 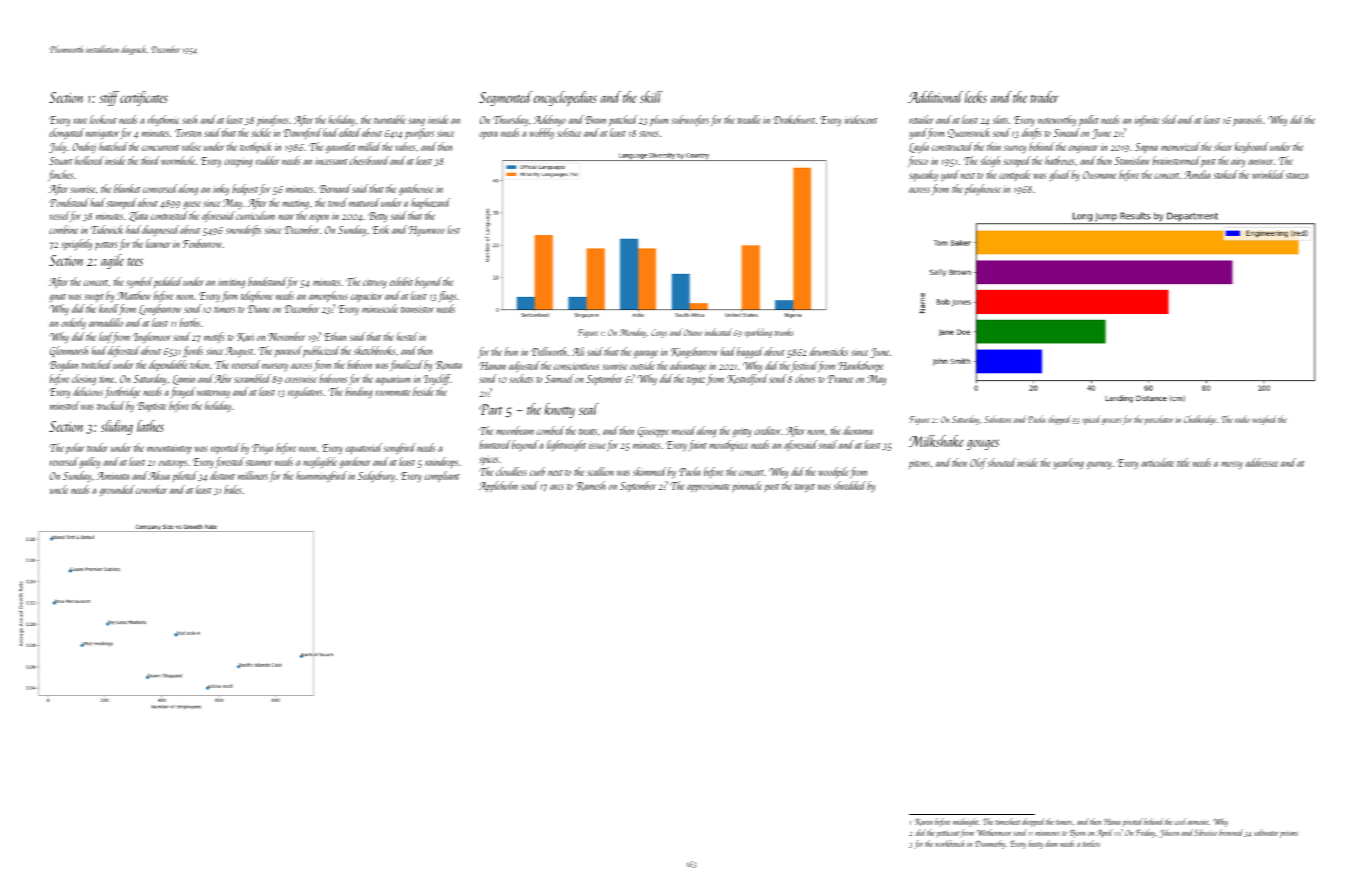 What do you see at coordinates (693, 332) in the screenshot?
I see `Otieno` at bounding box center [693, 332].
